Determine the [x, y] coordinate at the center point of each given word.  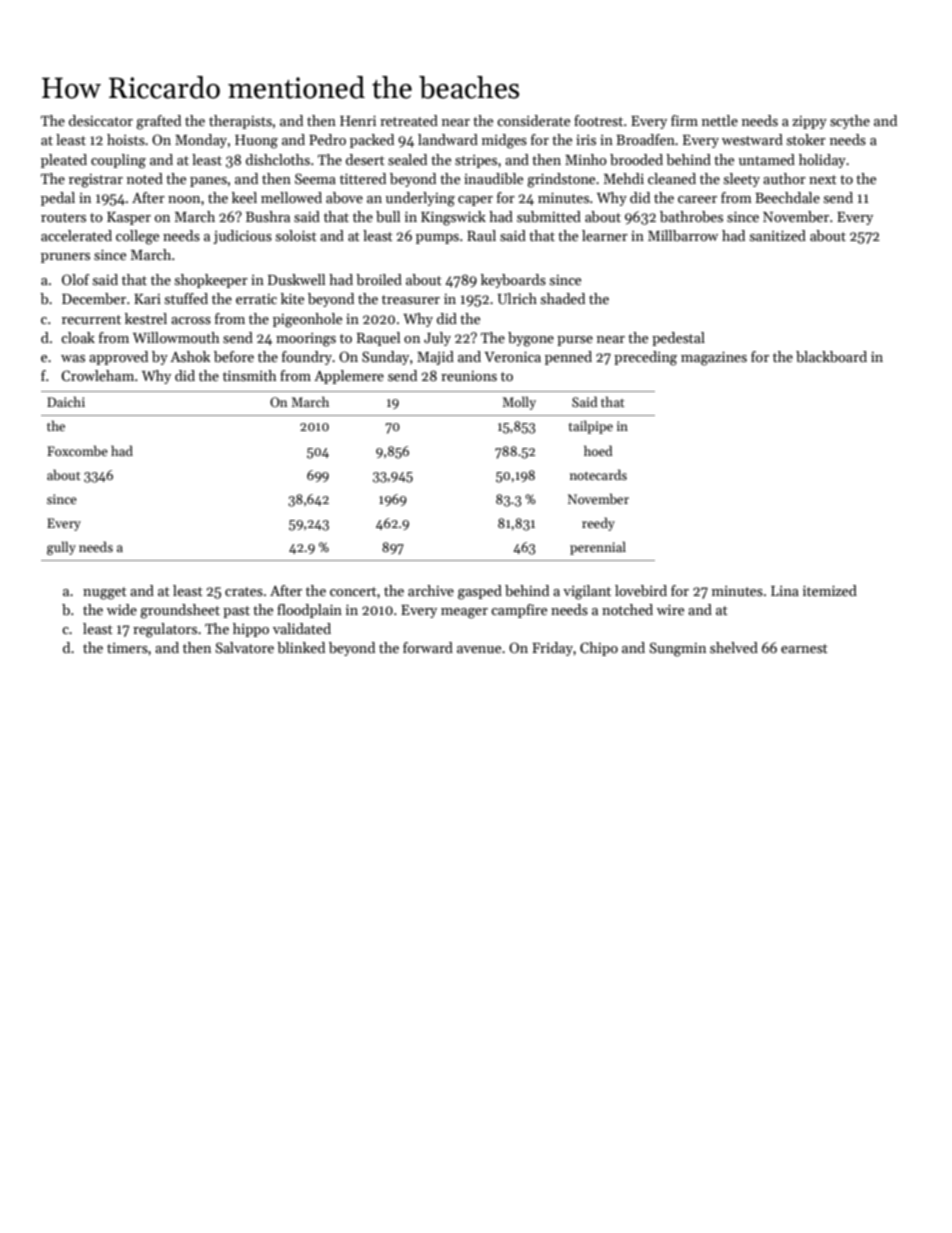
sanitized [778, 235]
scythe [850, 122]
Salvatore [244, 647]
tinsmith [250, 375]
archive [431, 590]
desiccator [101, 120]
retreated [409, 120]
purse [575, 341]
